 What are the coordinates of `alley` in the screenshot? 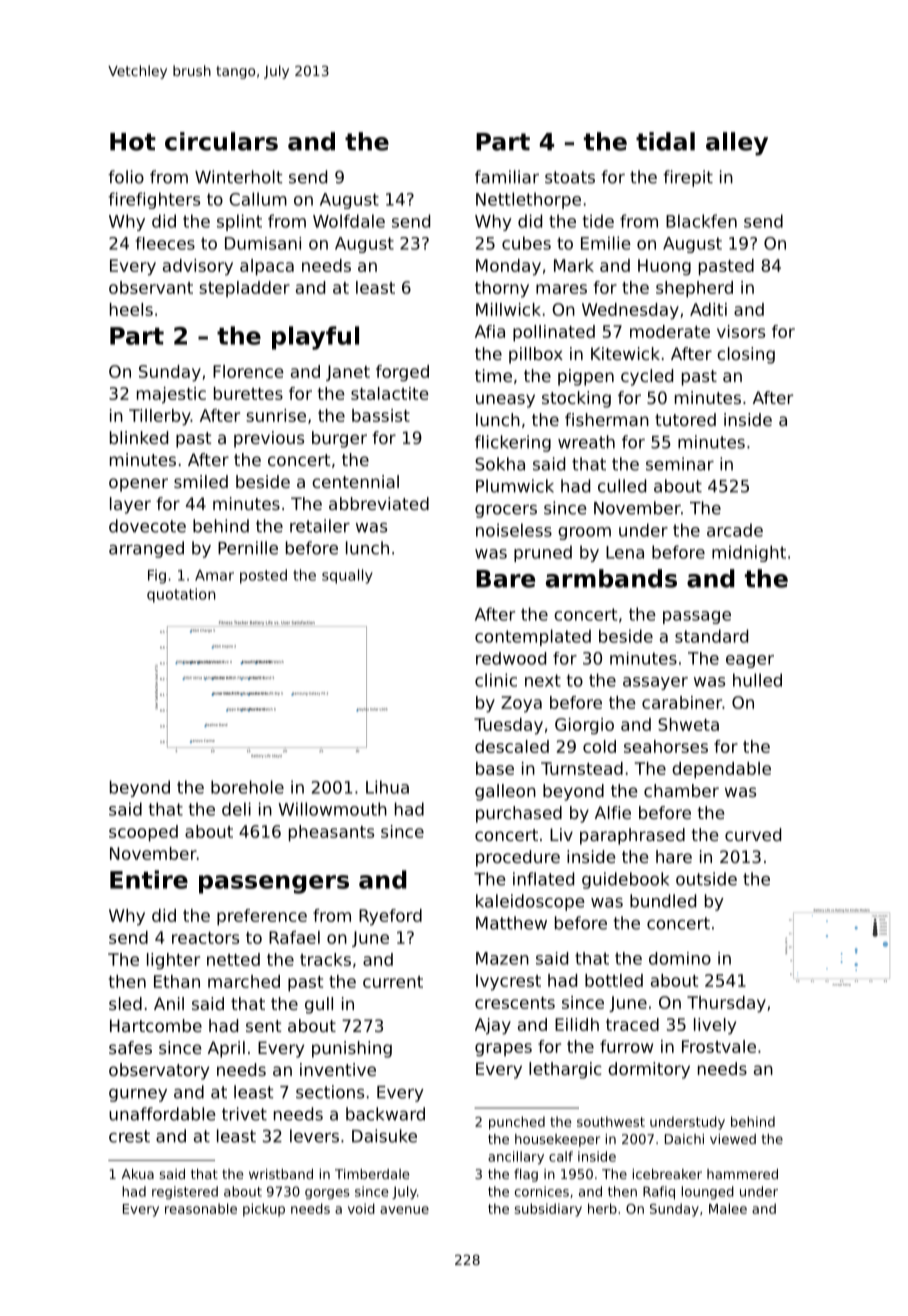 It's located at (737, 144).
